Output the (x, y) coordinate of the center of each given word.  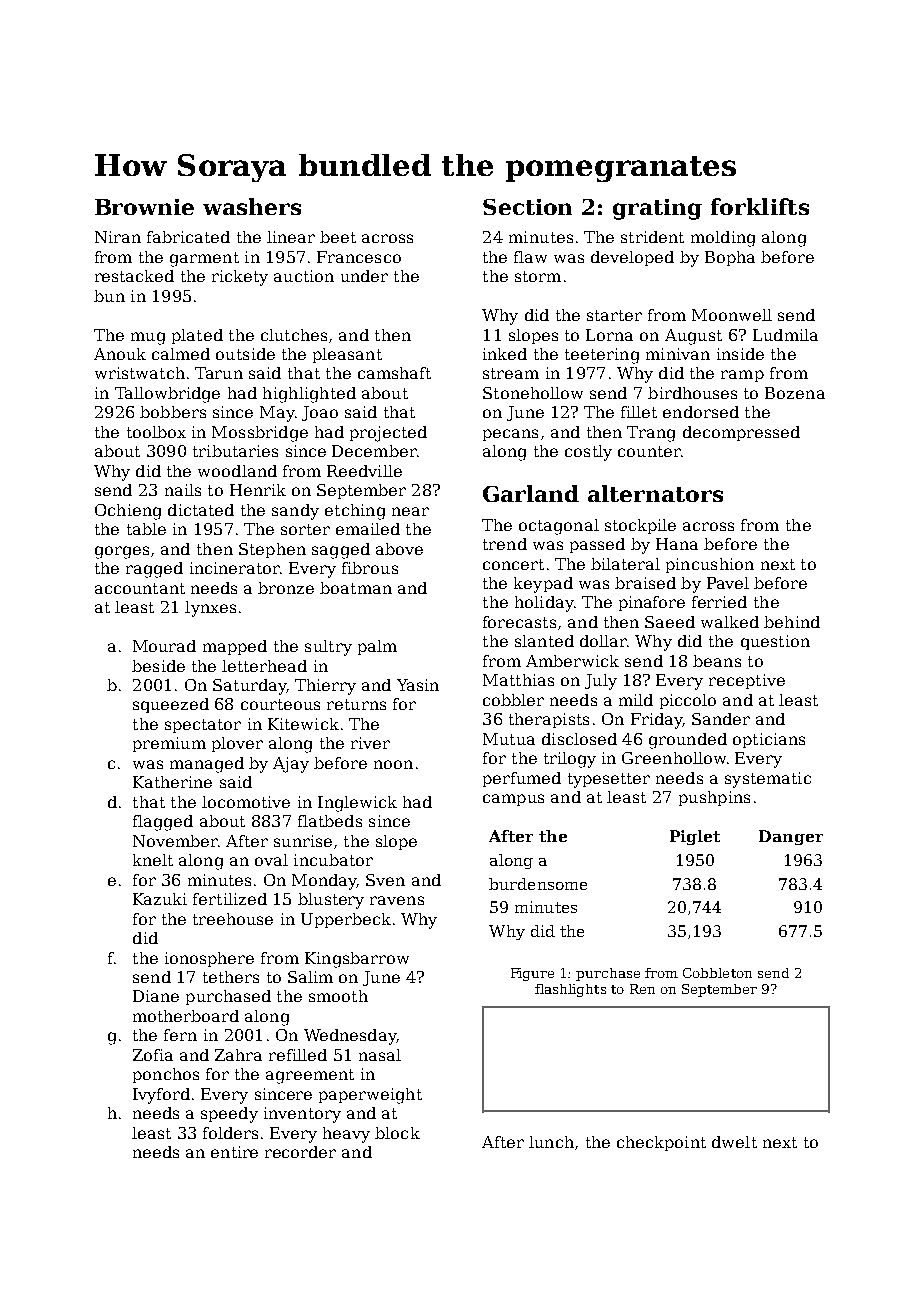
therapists (549, 720)
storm (538, 276)
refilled (298, 1055)
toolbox (156, 432)
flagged (163, 823)
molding (723, 239)
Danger (791, 837)
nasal (380, 1055)
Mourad (164, 646)
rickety (240, 278)
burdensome (538, 884)
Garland (531, 493)
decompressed (741, 433)
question (775, 642)
